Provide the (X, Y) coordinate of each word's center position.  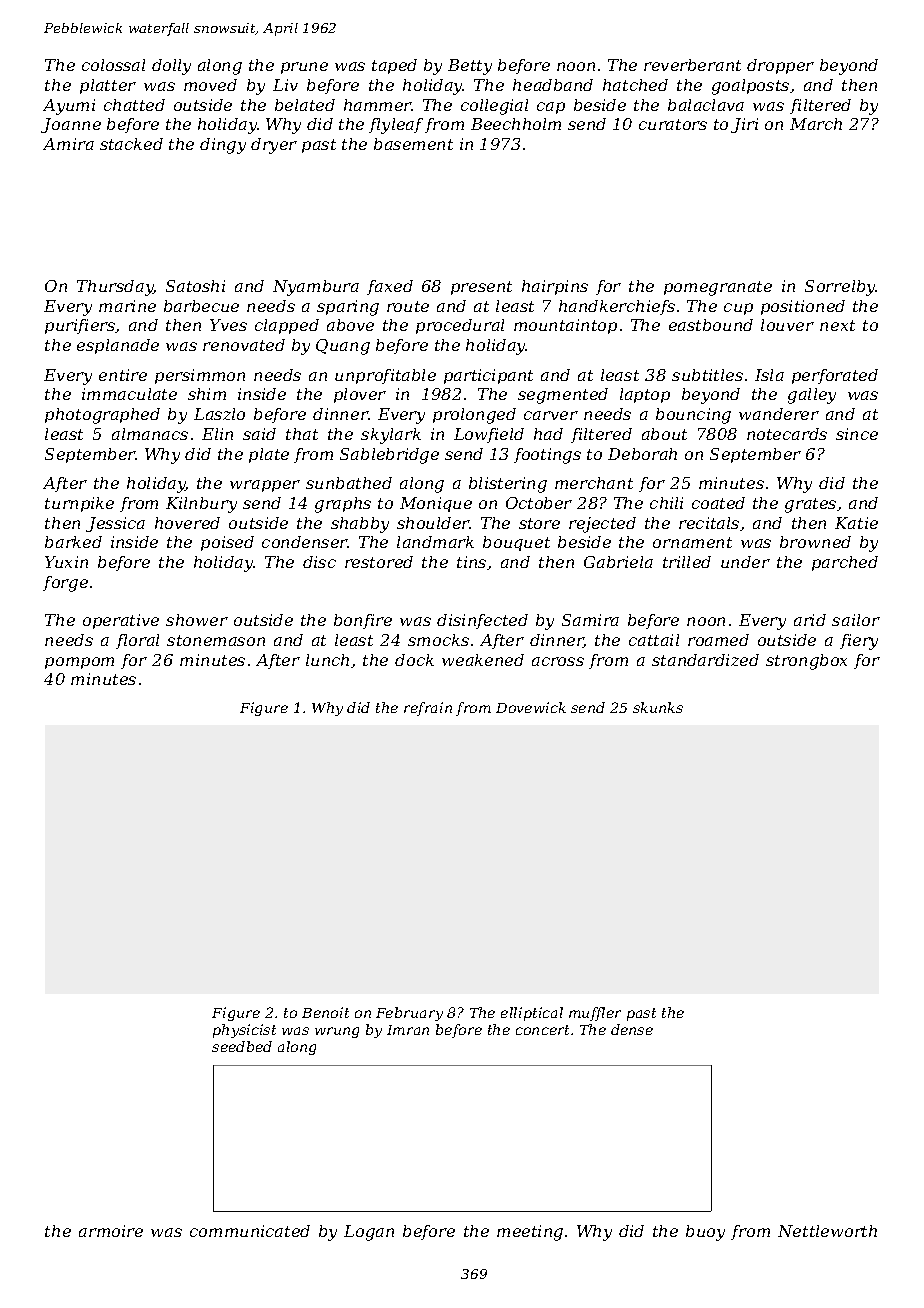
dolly (171, 67)
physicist (244, 1031)
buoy (705, 1233)
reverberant (692, 65)
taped (394, 66)
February (409, 1014)
